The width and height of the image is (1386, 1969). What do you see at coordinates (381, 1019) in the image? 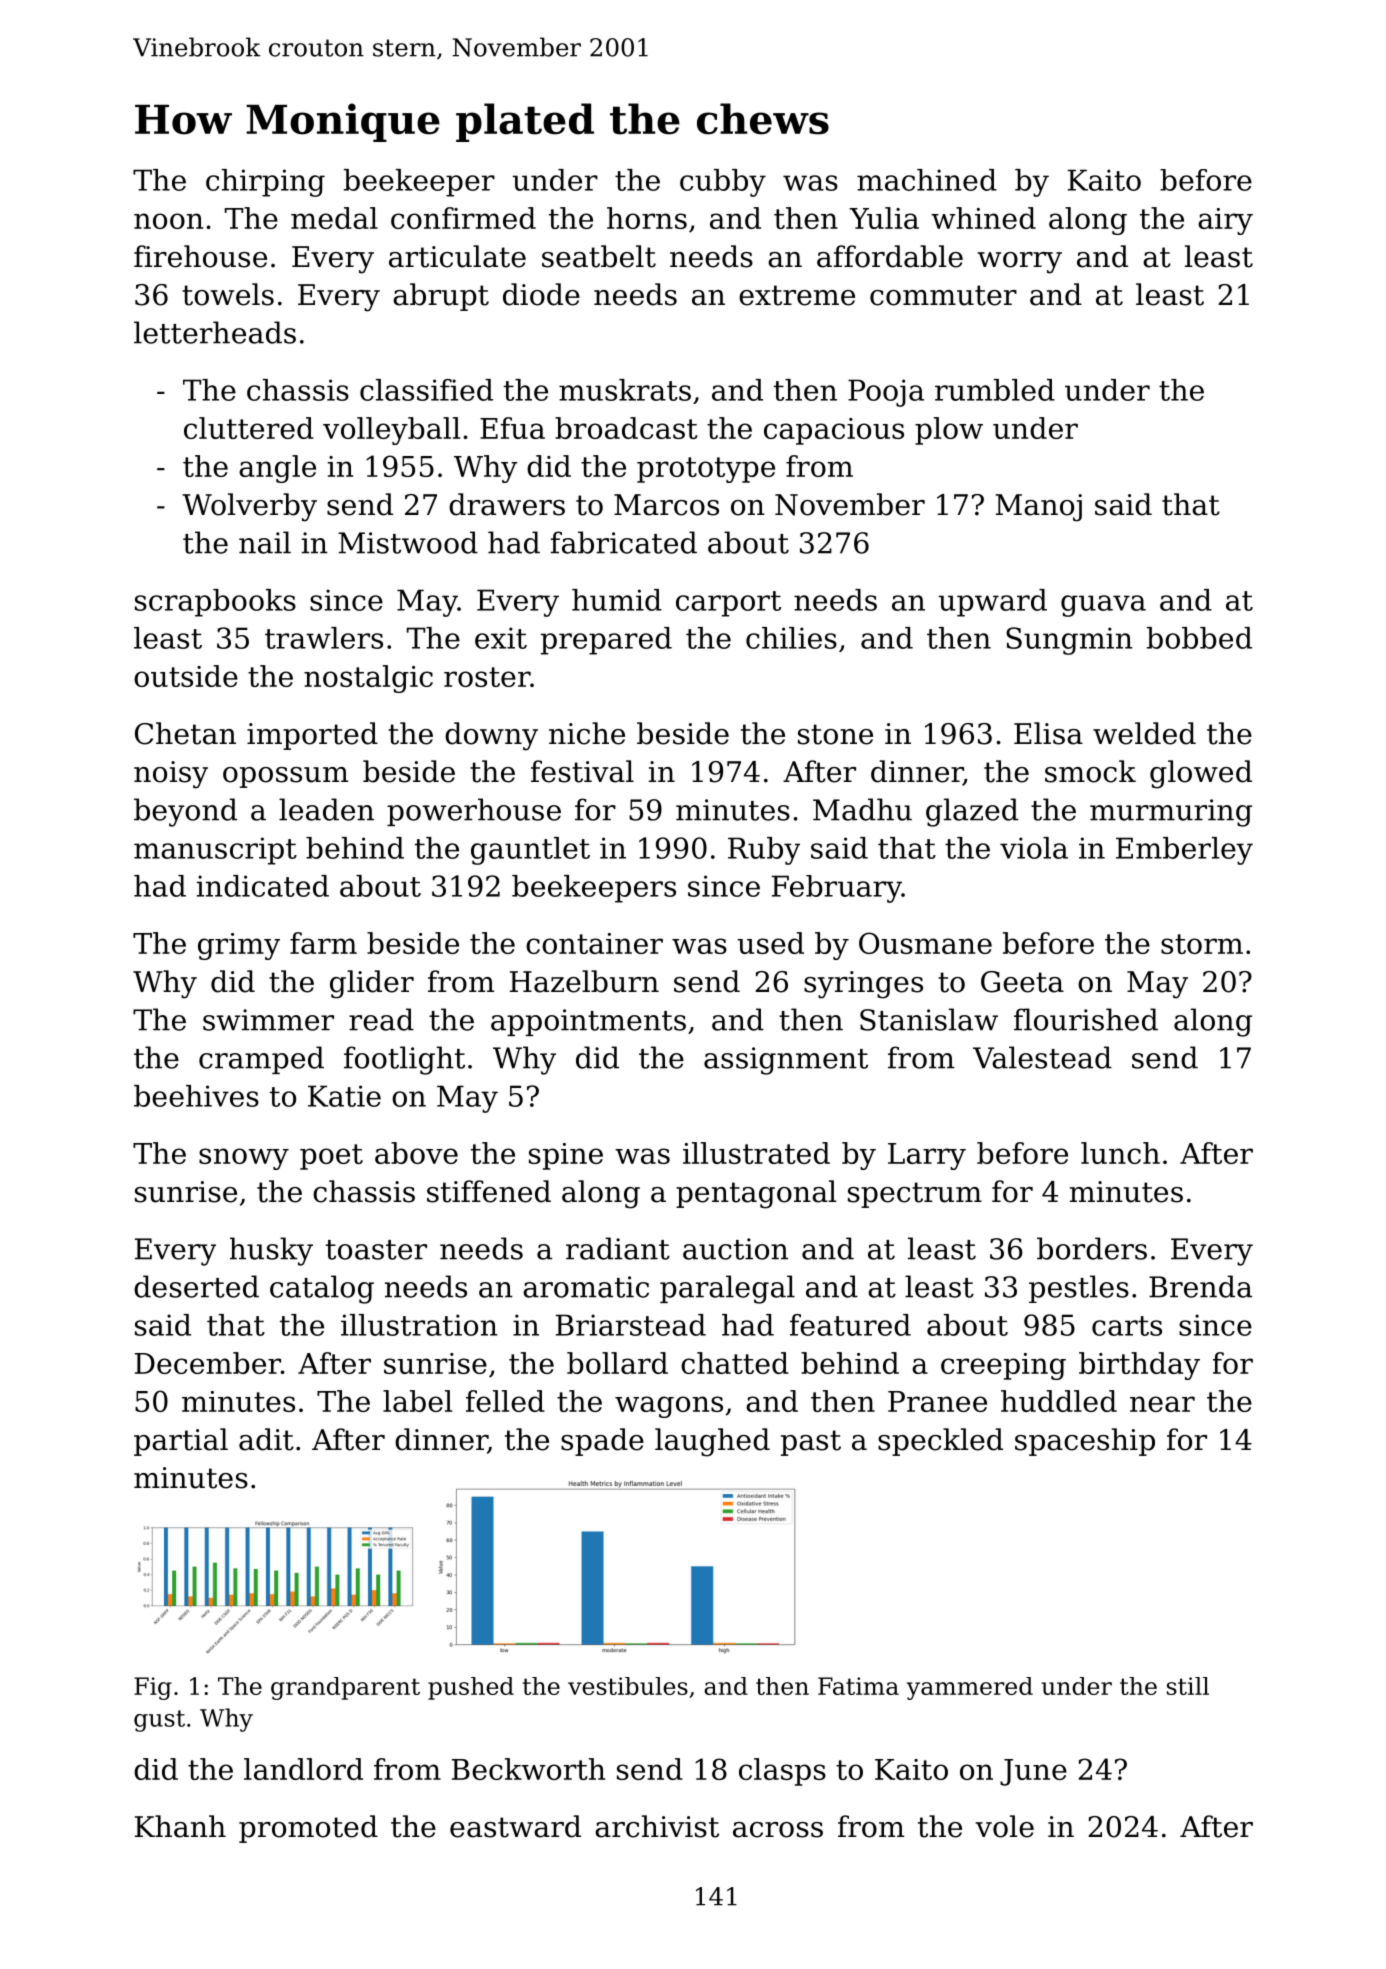
I see `read` at bounding box center [381, 1019].
